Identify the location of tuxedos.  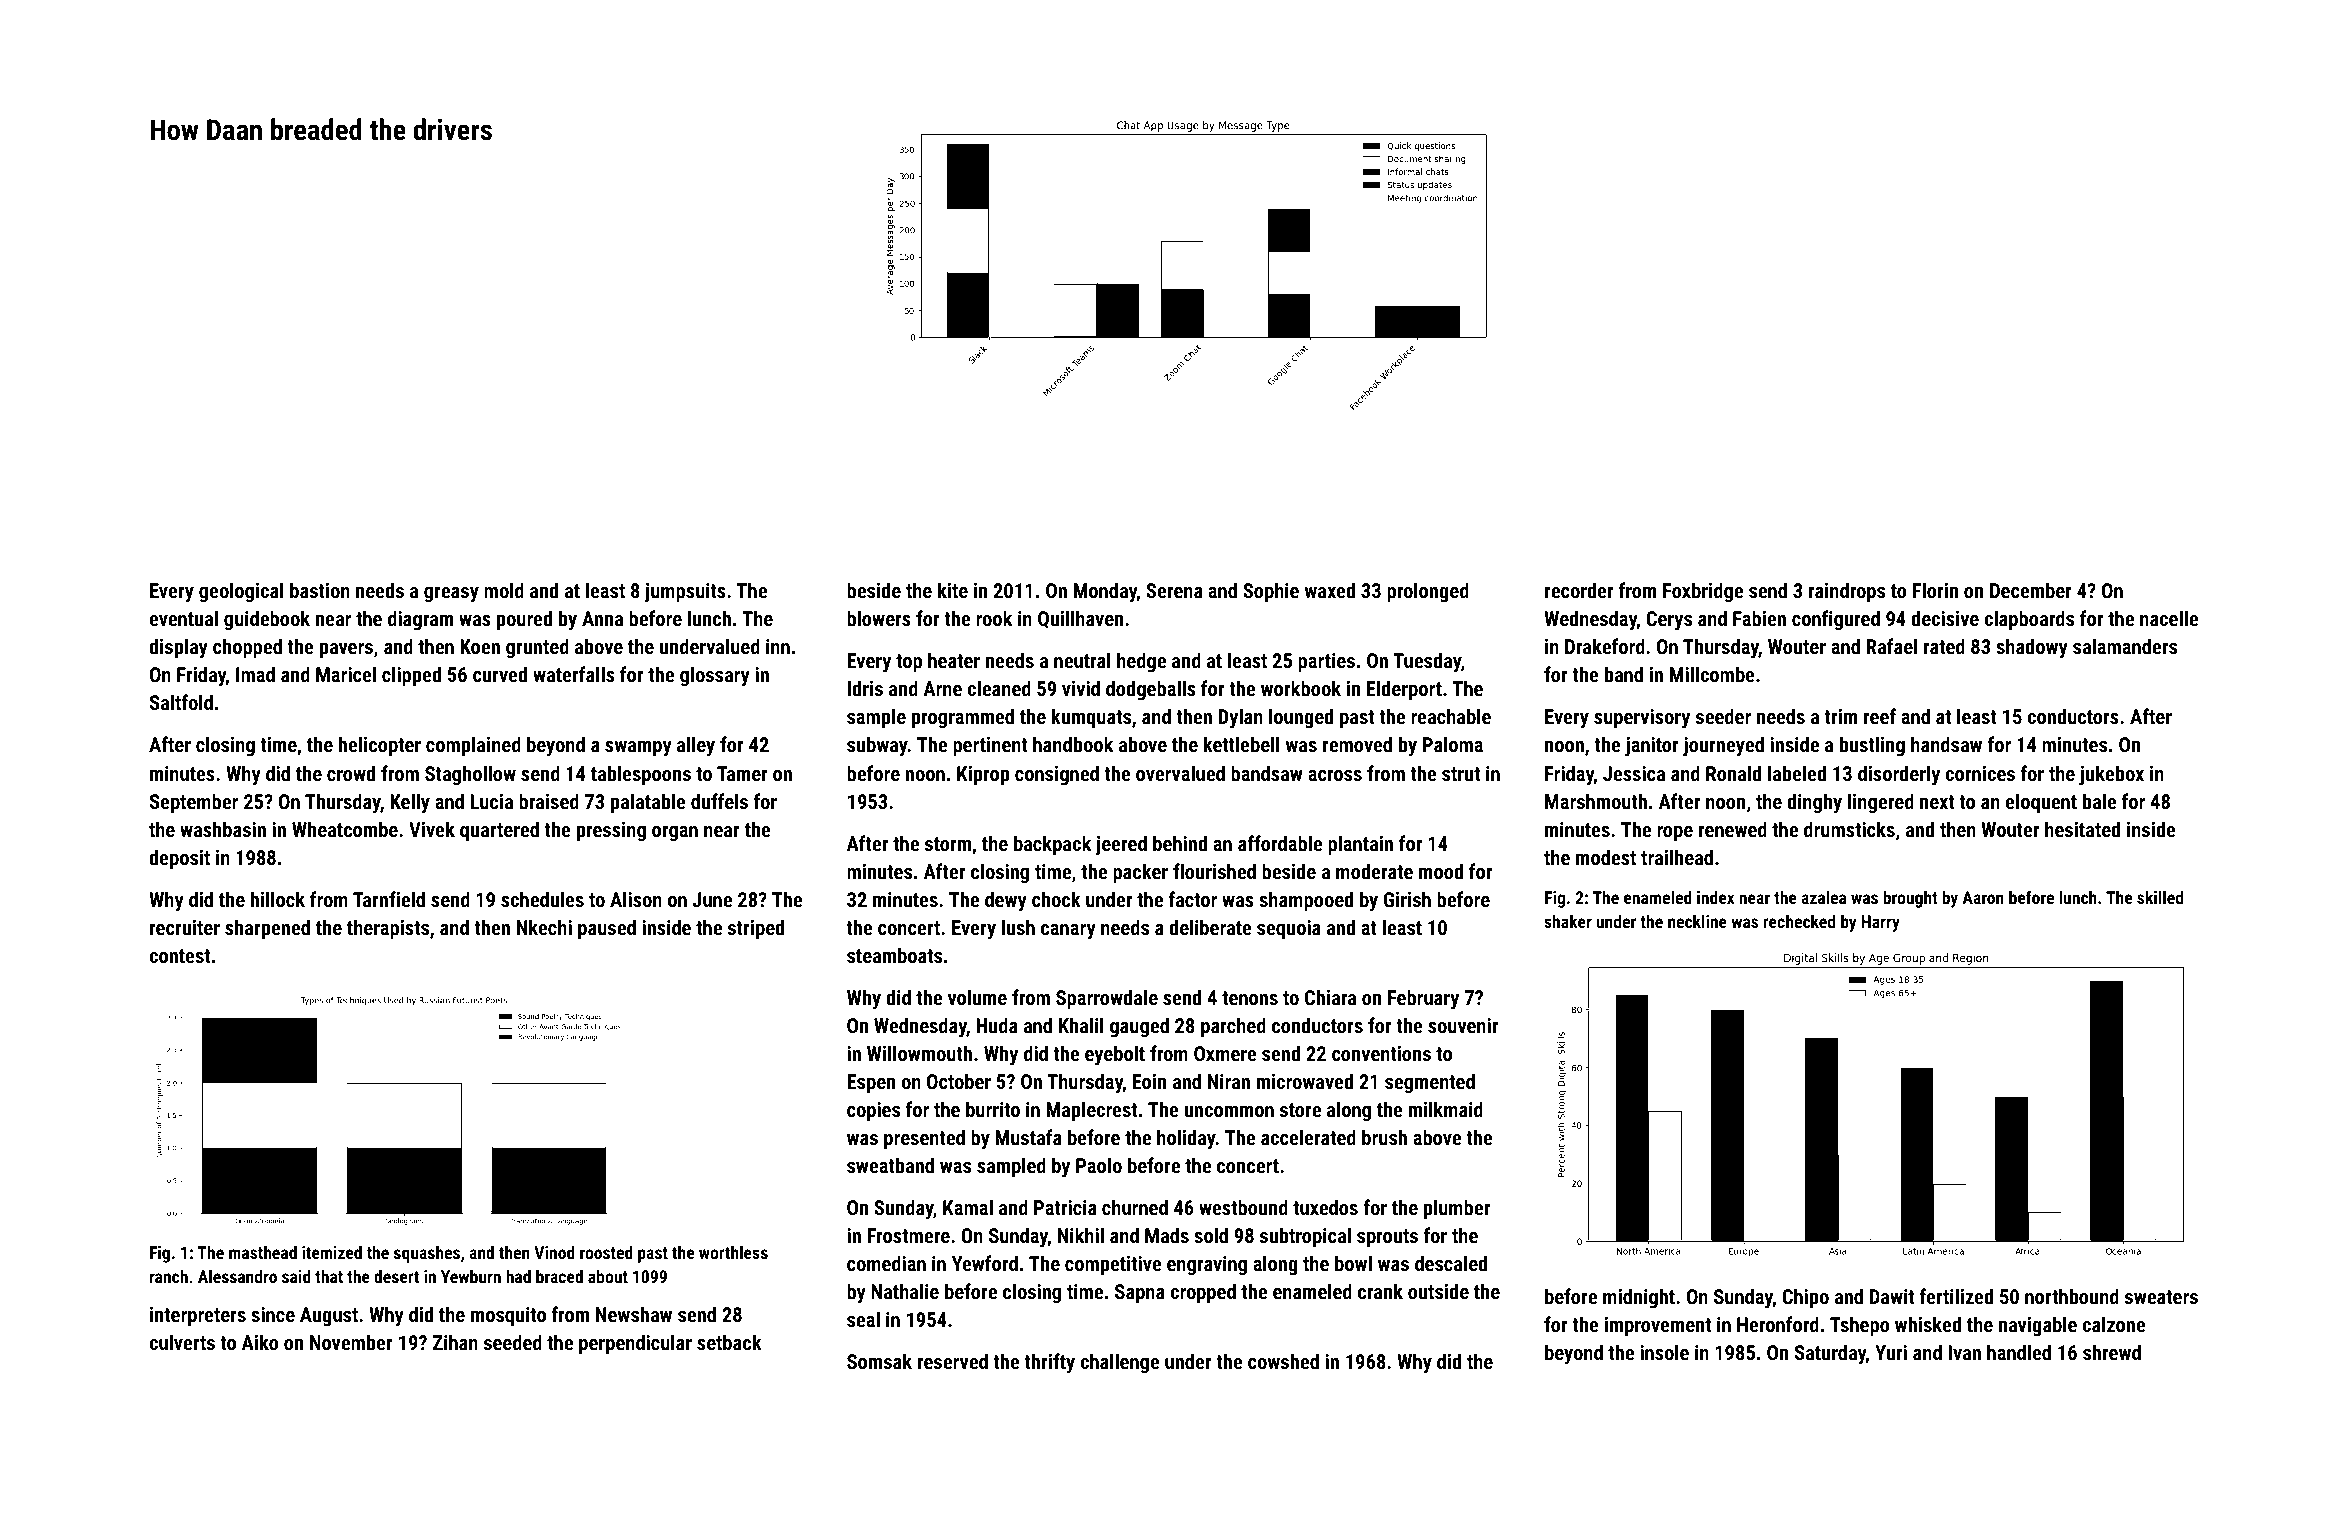
(1325, 1207).
